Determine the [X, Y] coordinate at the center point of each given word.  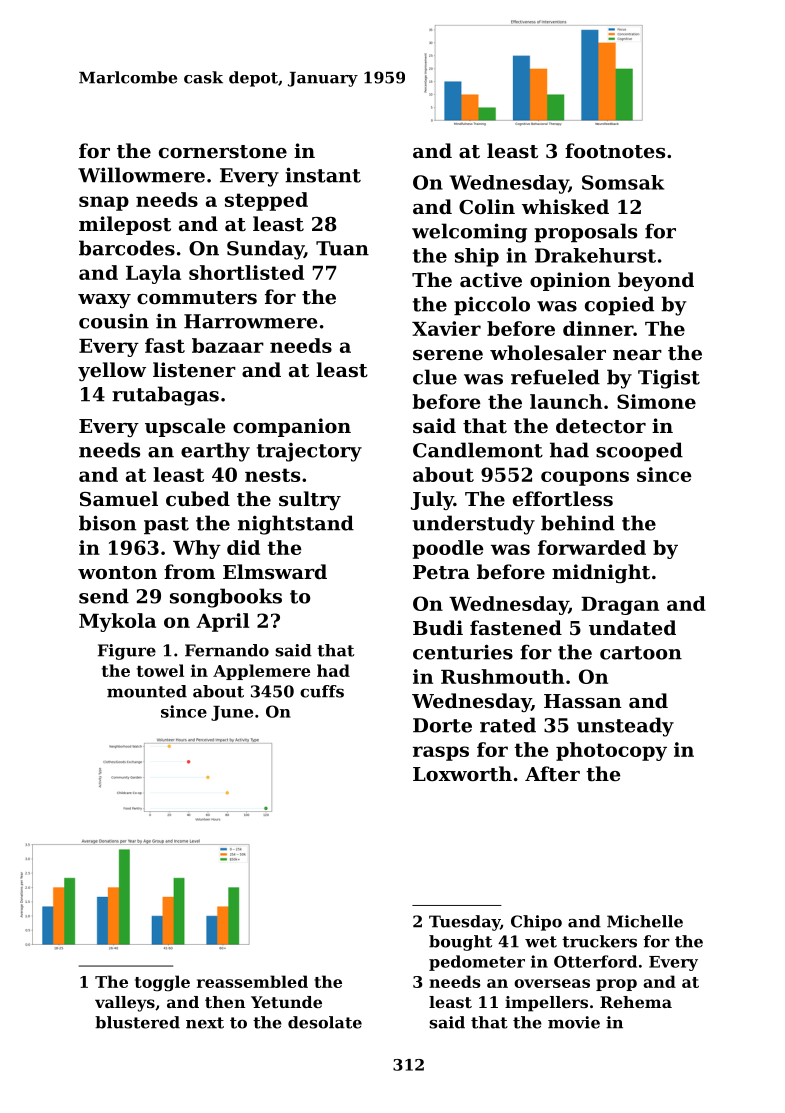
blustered [137, 1022]
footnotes [615, 151]
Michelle [645, 921]
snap [104, 203]
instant [323, 175]
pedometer [477, 963]
